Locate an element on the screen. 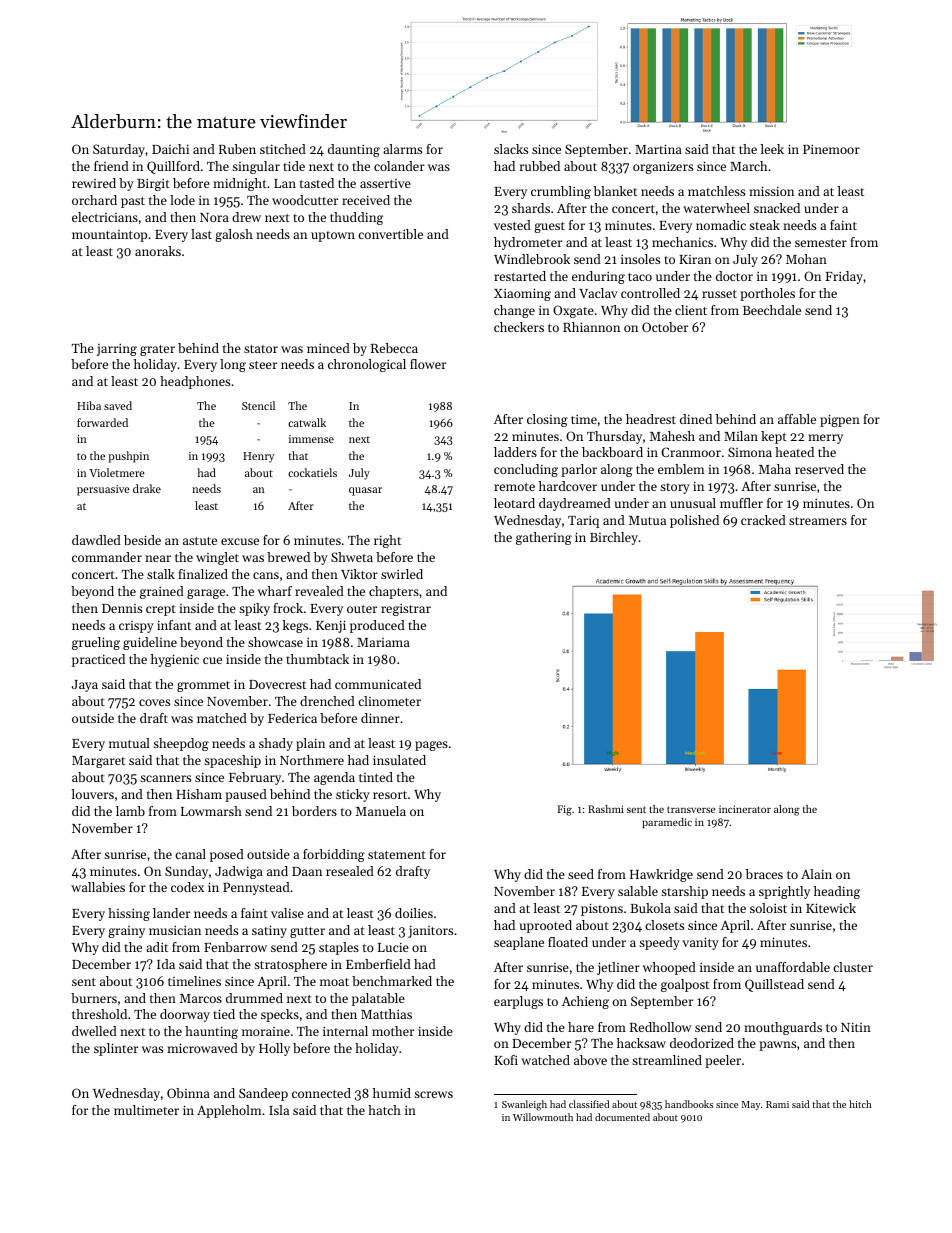 The width and height of the screenshot is (952, 1233). wallabies is located at coordinates (98, 887).
